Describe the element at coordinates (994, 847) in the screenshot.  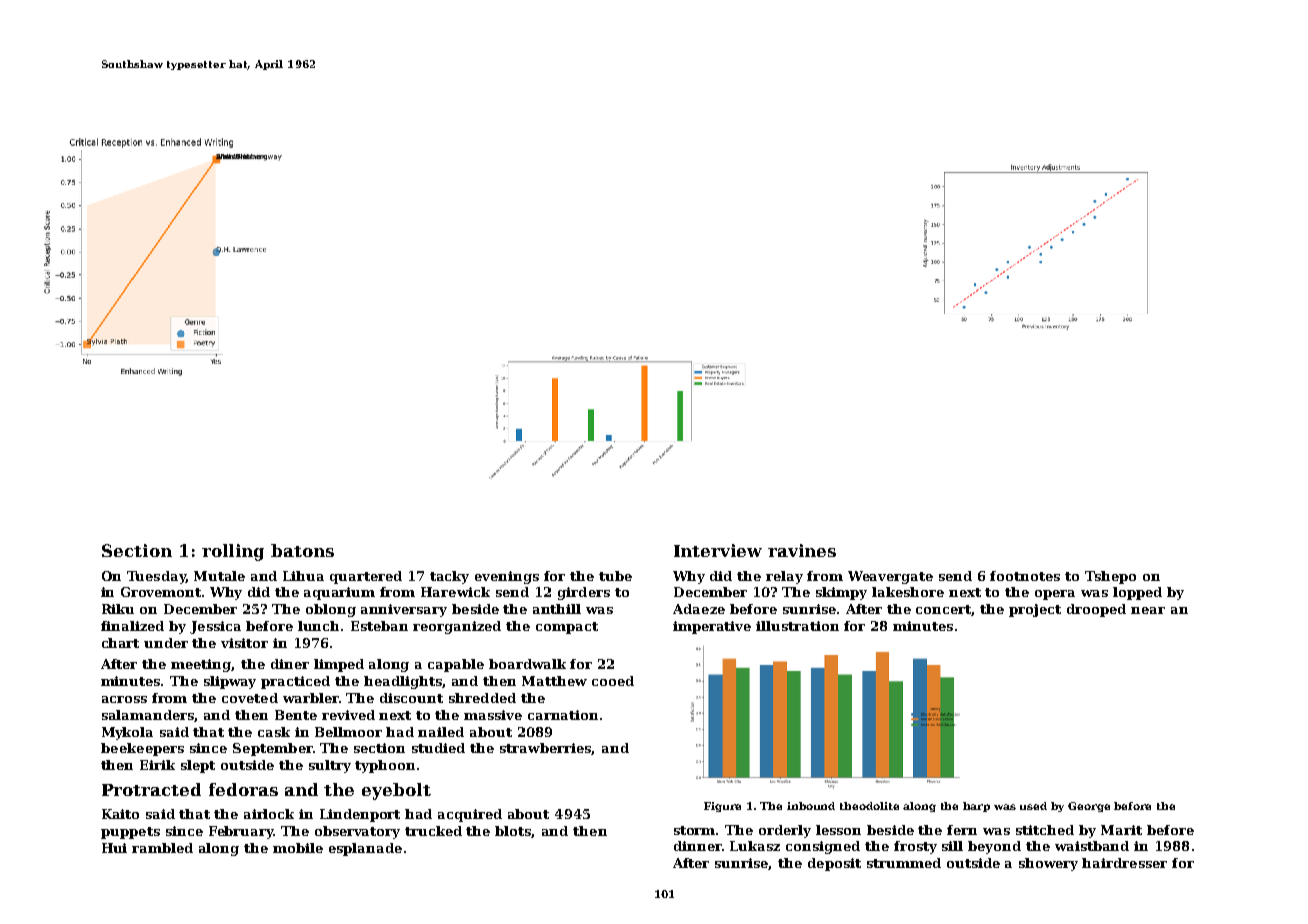
I see `beyond` at that location.
